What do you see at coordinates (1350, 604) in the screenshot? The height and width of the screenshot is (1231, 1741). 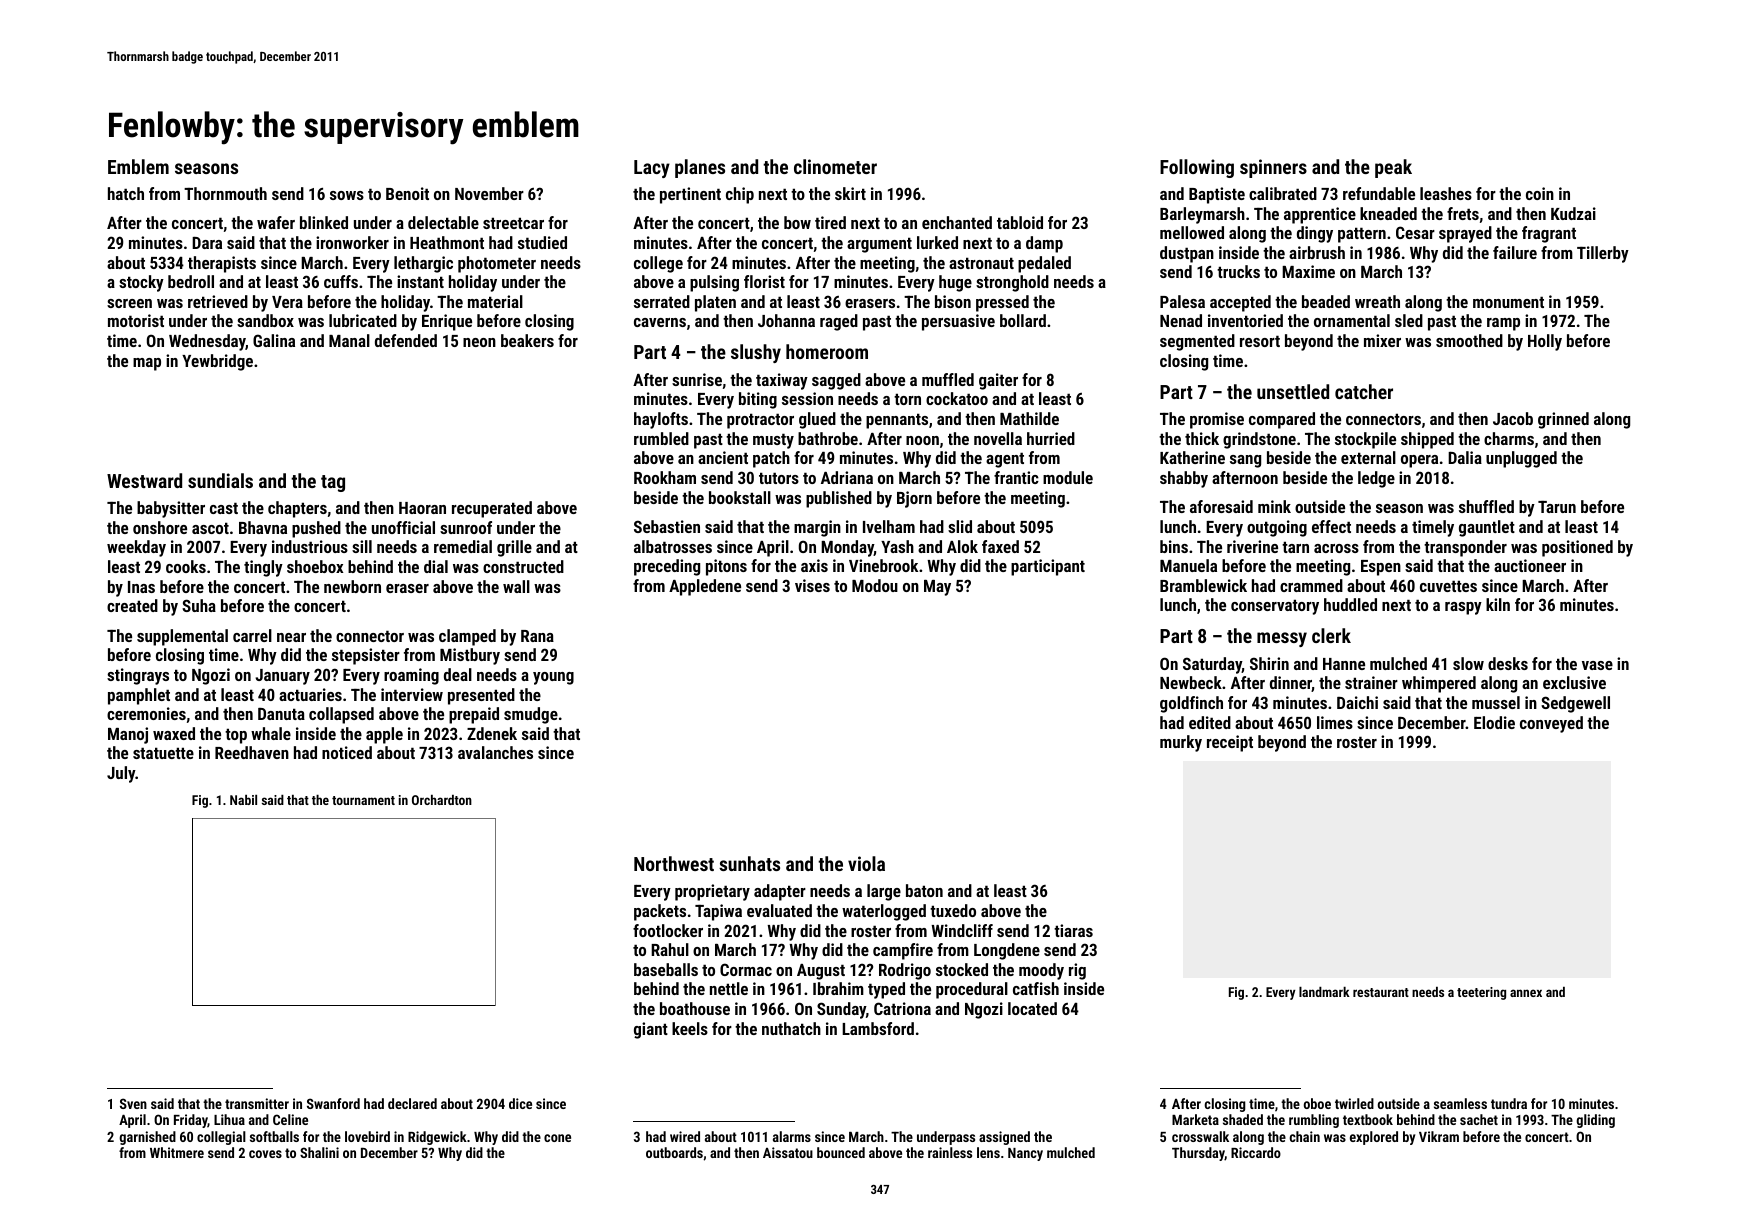 I see `huddled` at bounding box center [1350, 604].
